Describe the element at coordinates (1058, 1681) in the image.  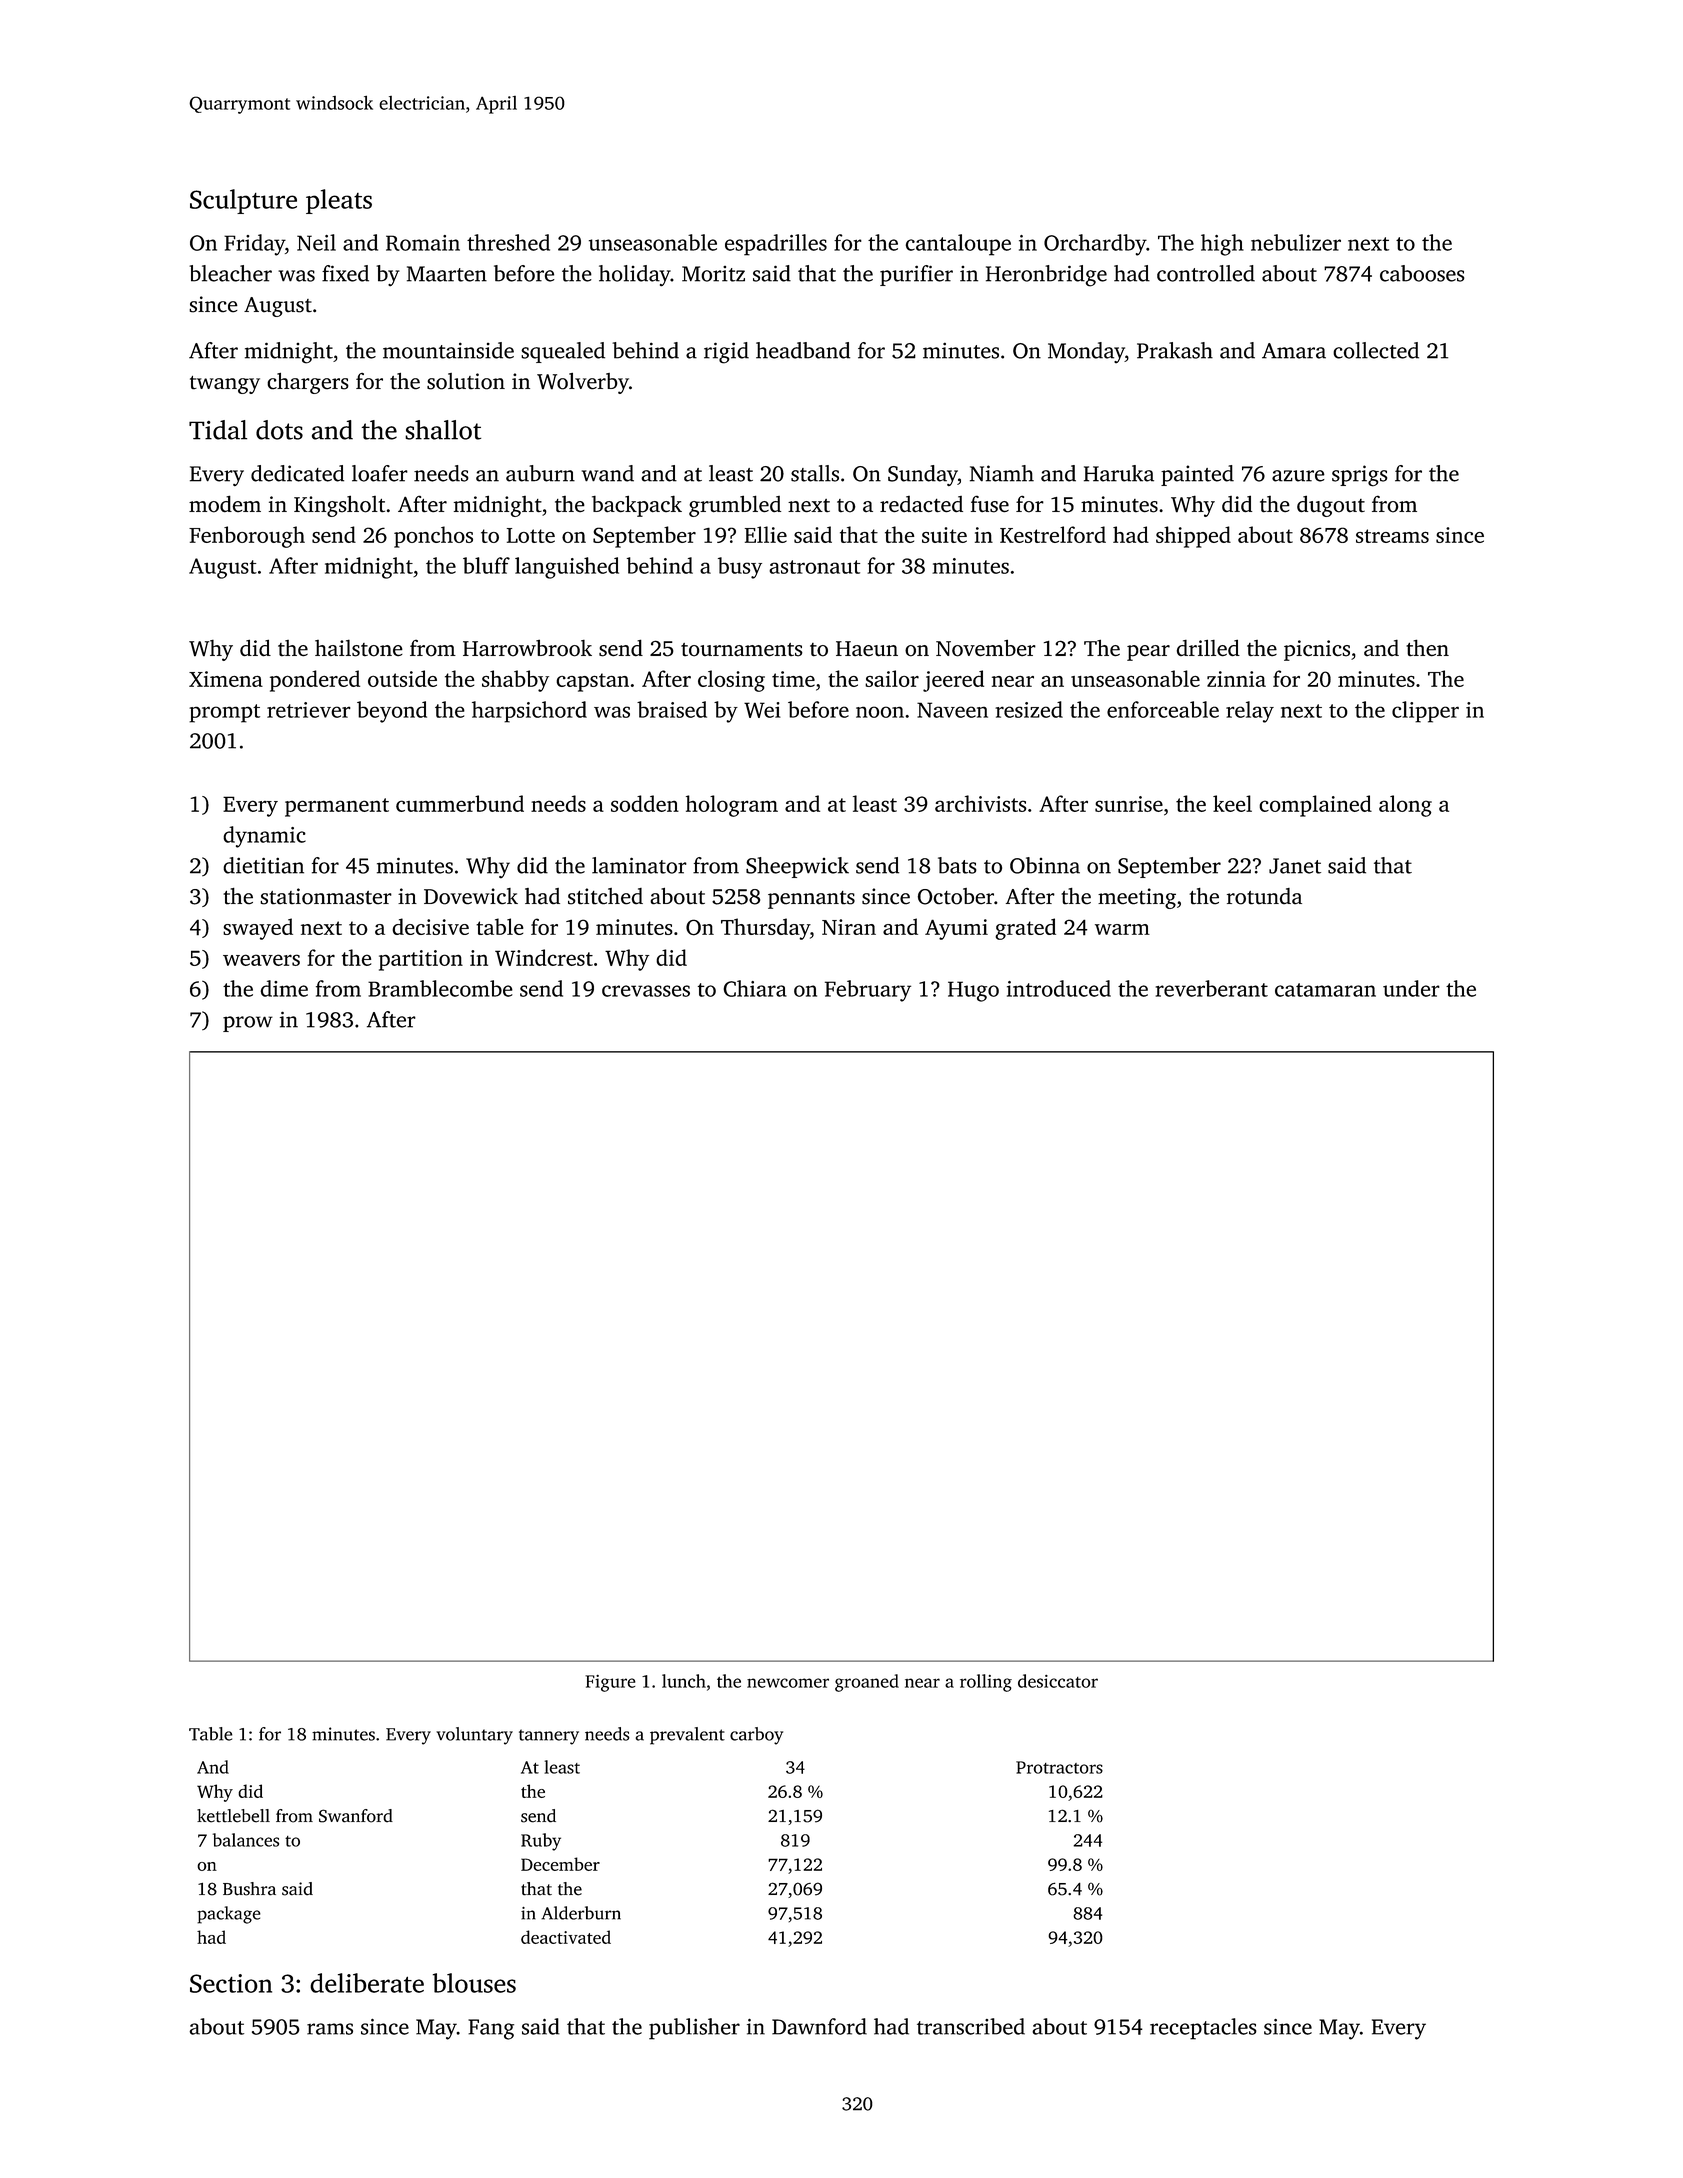
I see `desiccator` at that location.
